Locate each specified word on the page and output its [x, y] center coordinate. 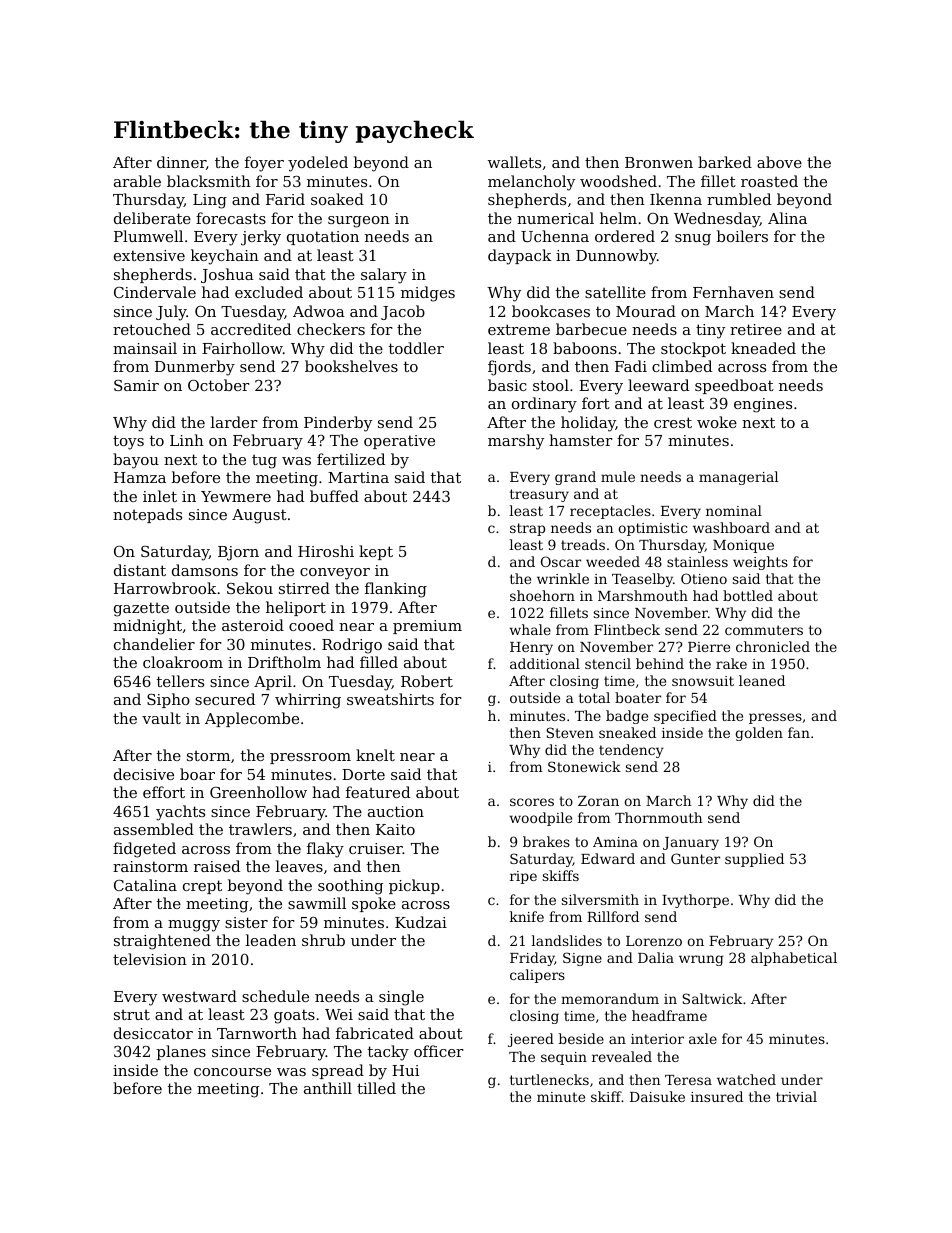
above [779, 162]
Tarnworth [257, 1033]
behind [660, 663]
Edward [608, 858]
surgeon [359, 222]
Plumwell [148, 236]
